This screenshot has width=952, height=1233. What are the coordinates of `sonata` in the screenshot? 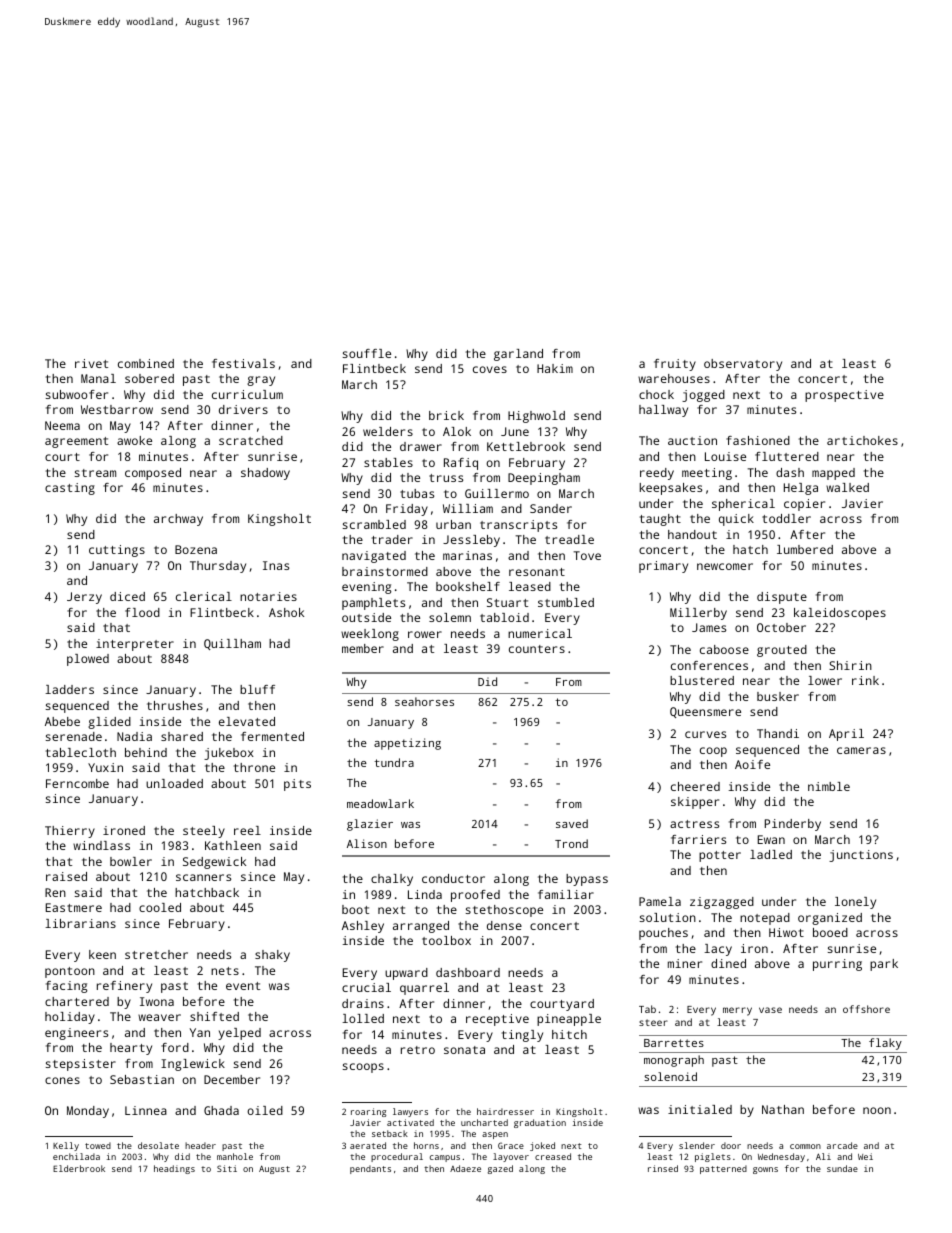 It's located at (464, 1050).
